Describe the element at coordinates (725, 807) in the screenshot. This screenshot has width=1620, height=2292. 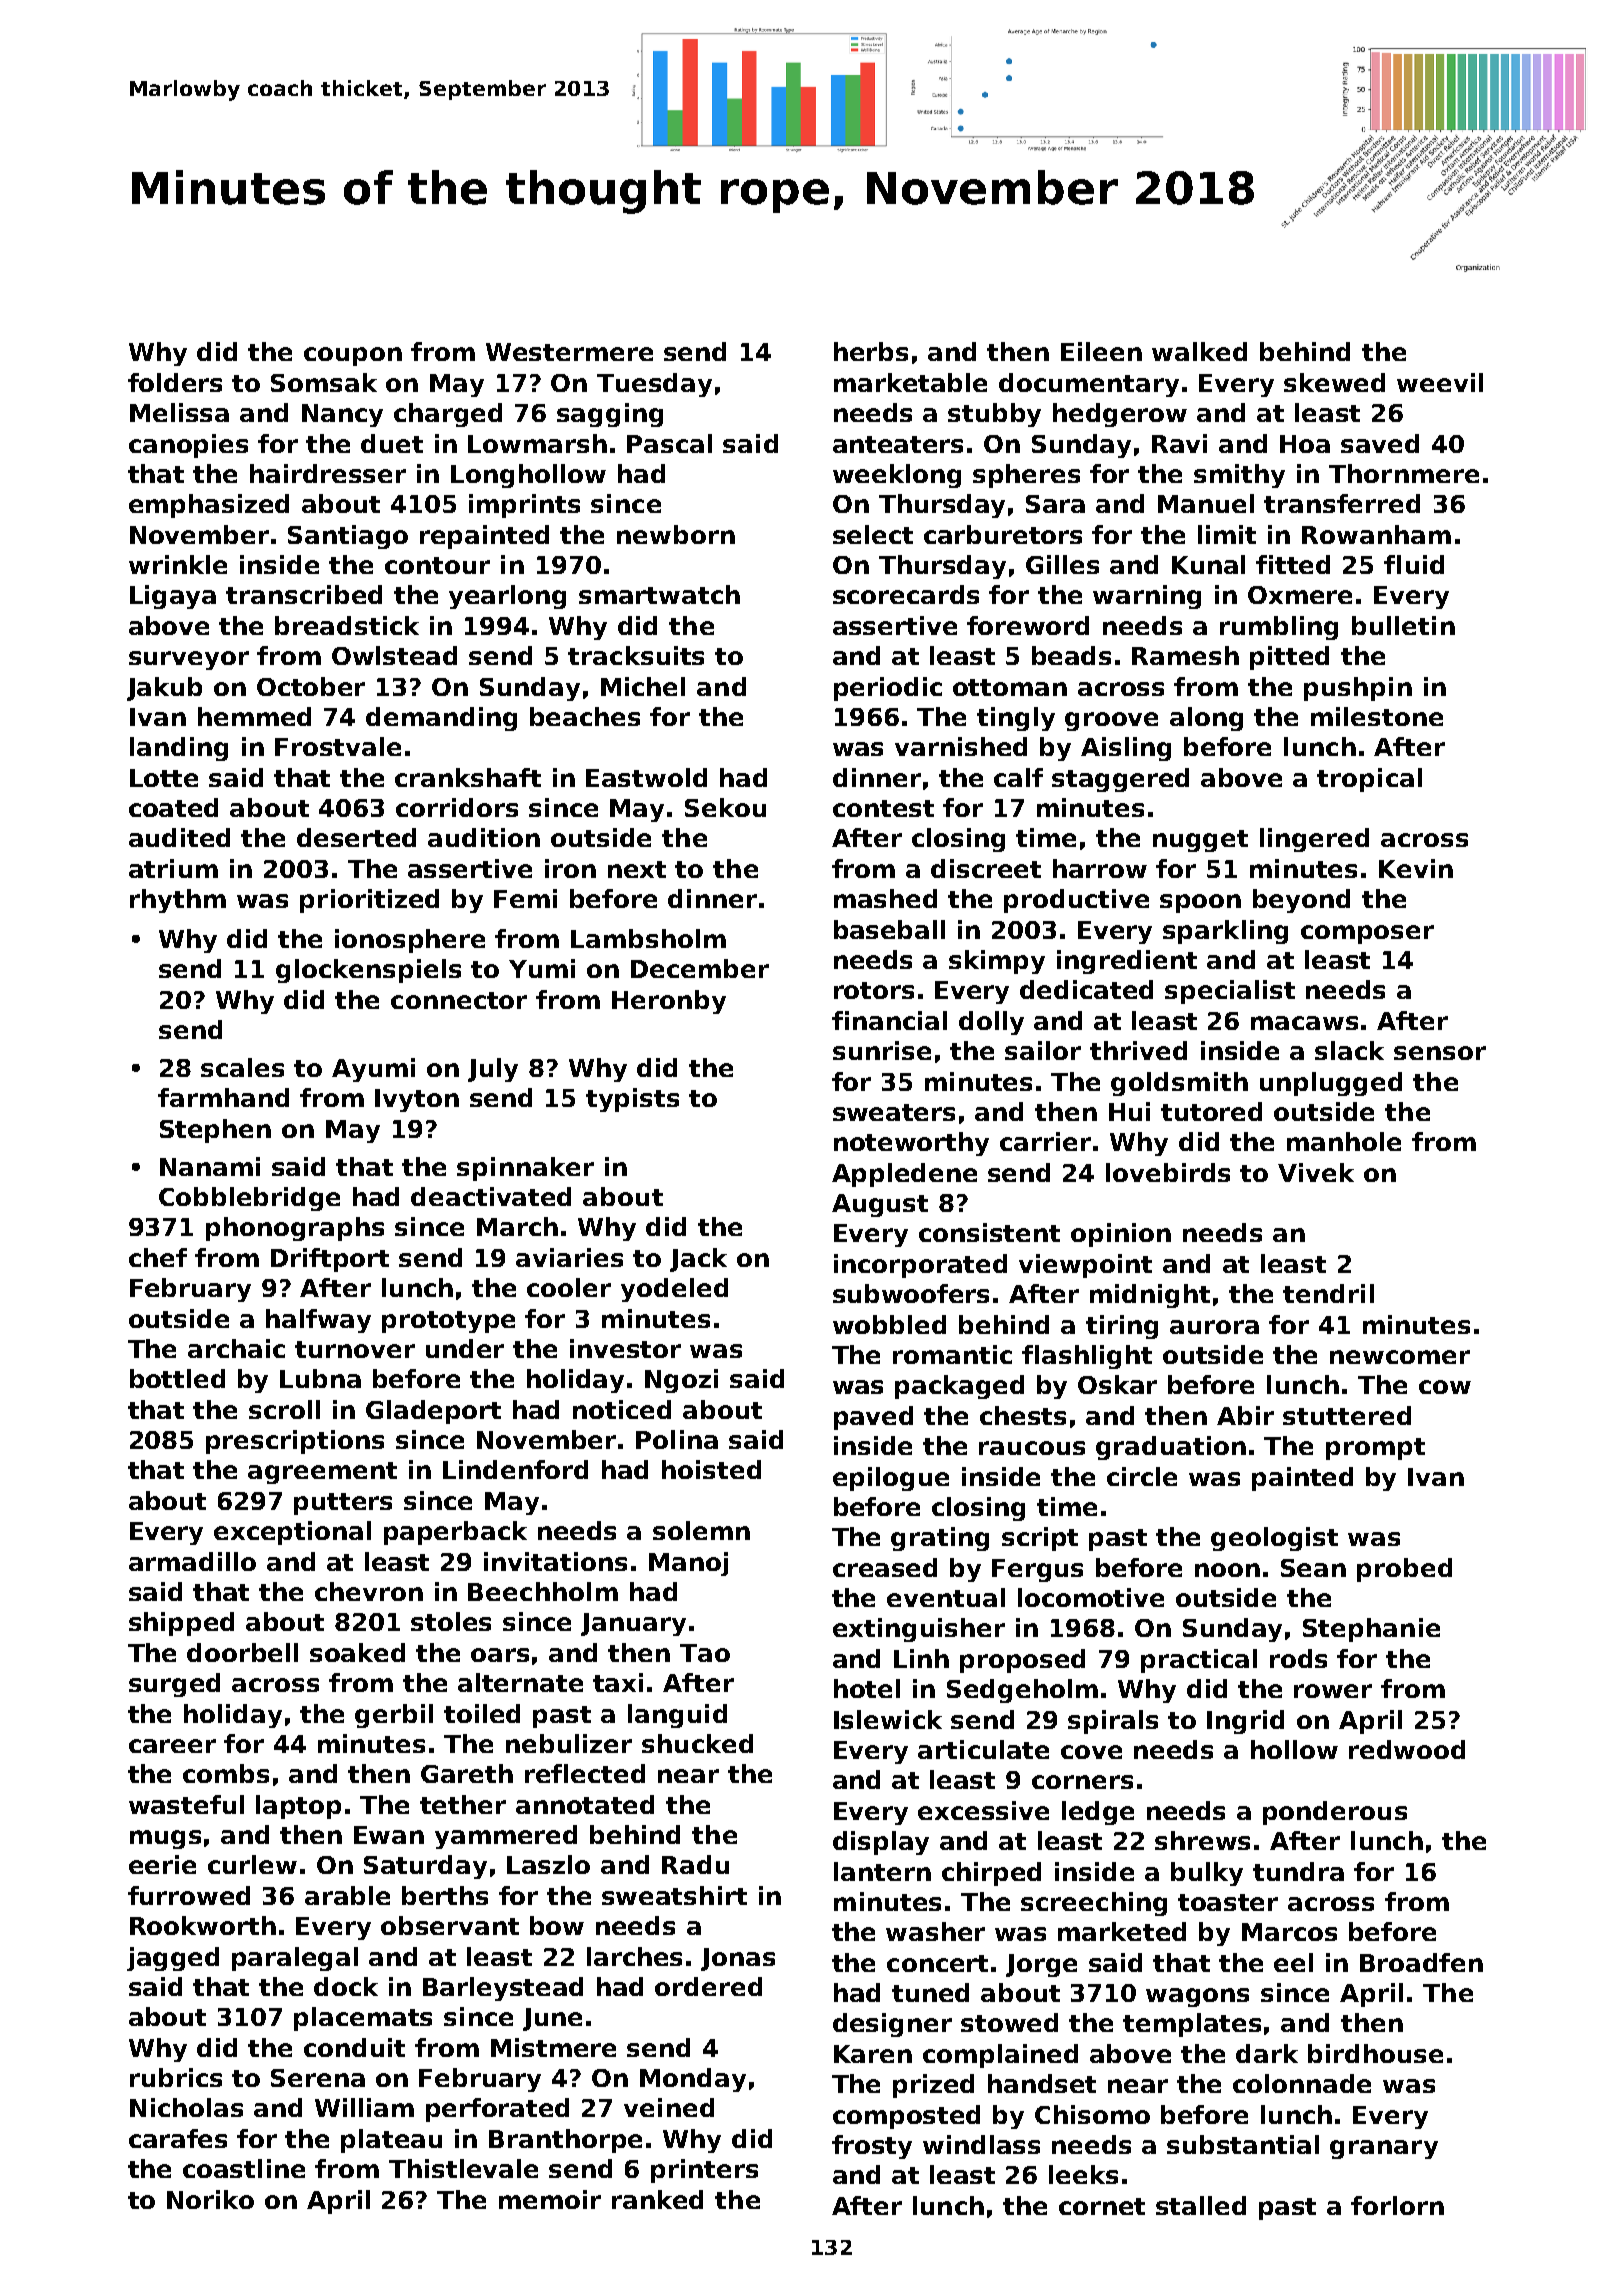
I see `Sekou` at that location.
